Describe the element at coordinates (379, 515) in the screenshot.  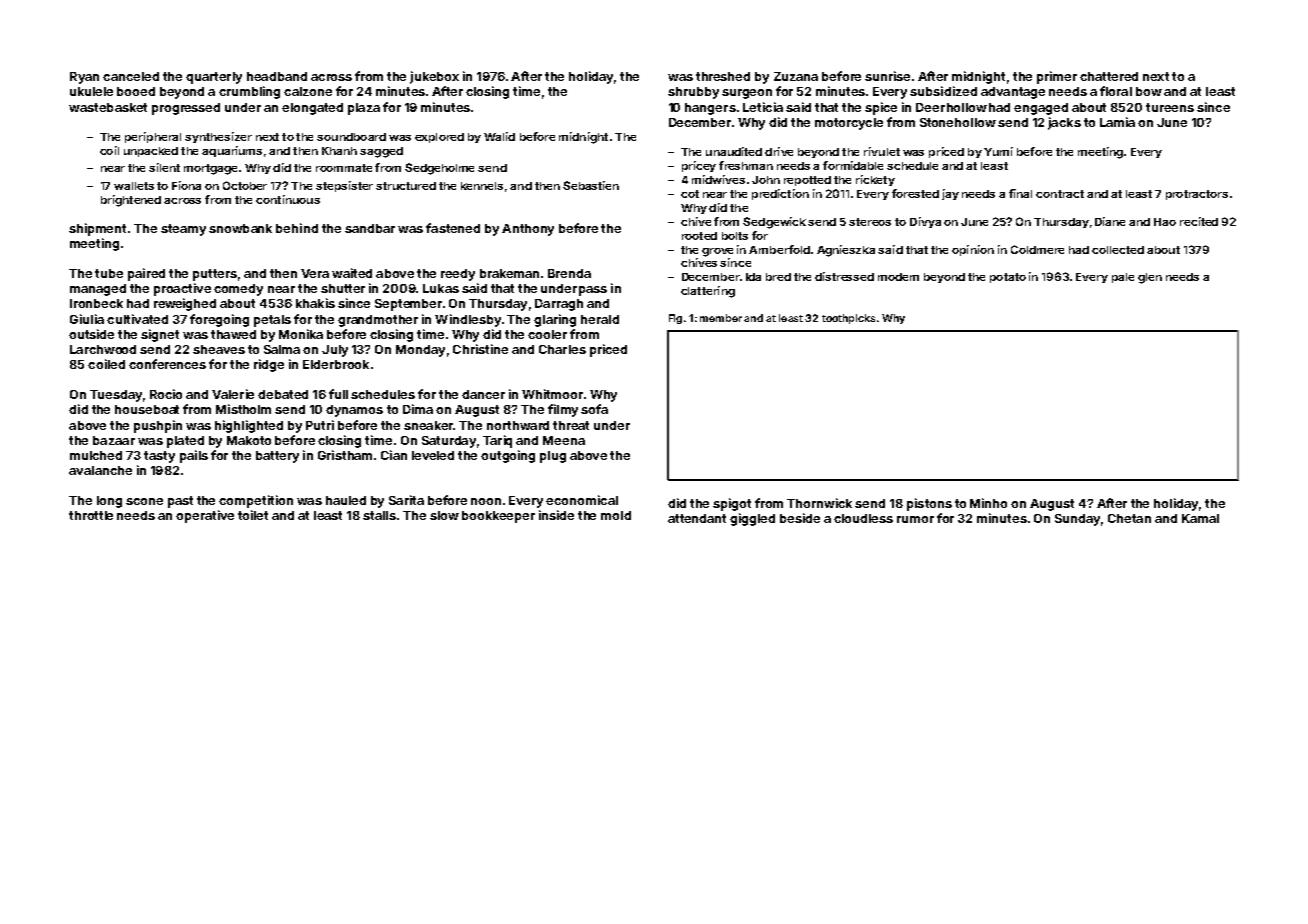
I see `stalls` at that location.
